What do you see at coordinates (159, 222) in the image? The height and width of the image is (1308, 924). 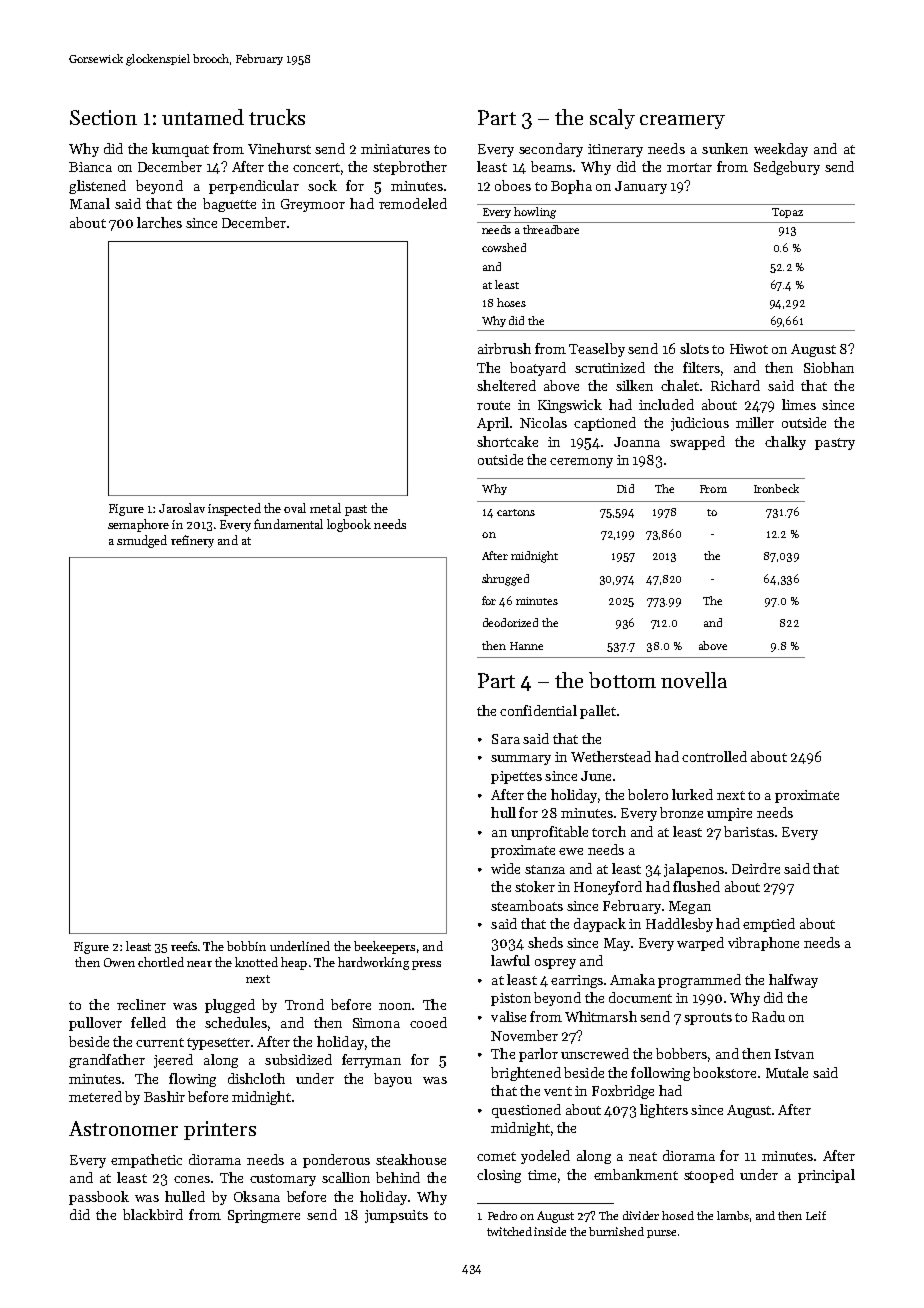 I see `larches` at bounding box center [159, 222].
